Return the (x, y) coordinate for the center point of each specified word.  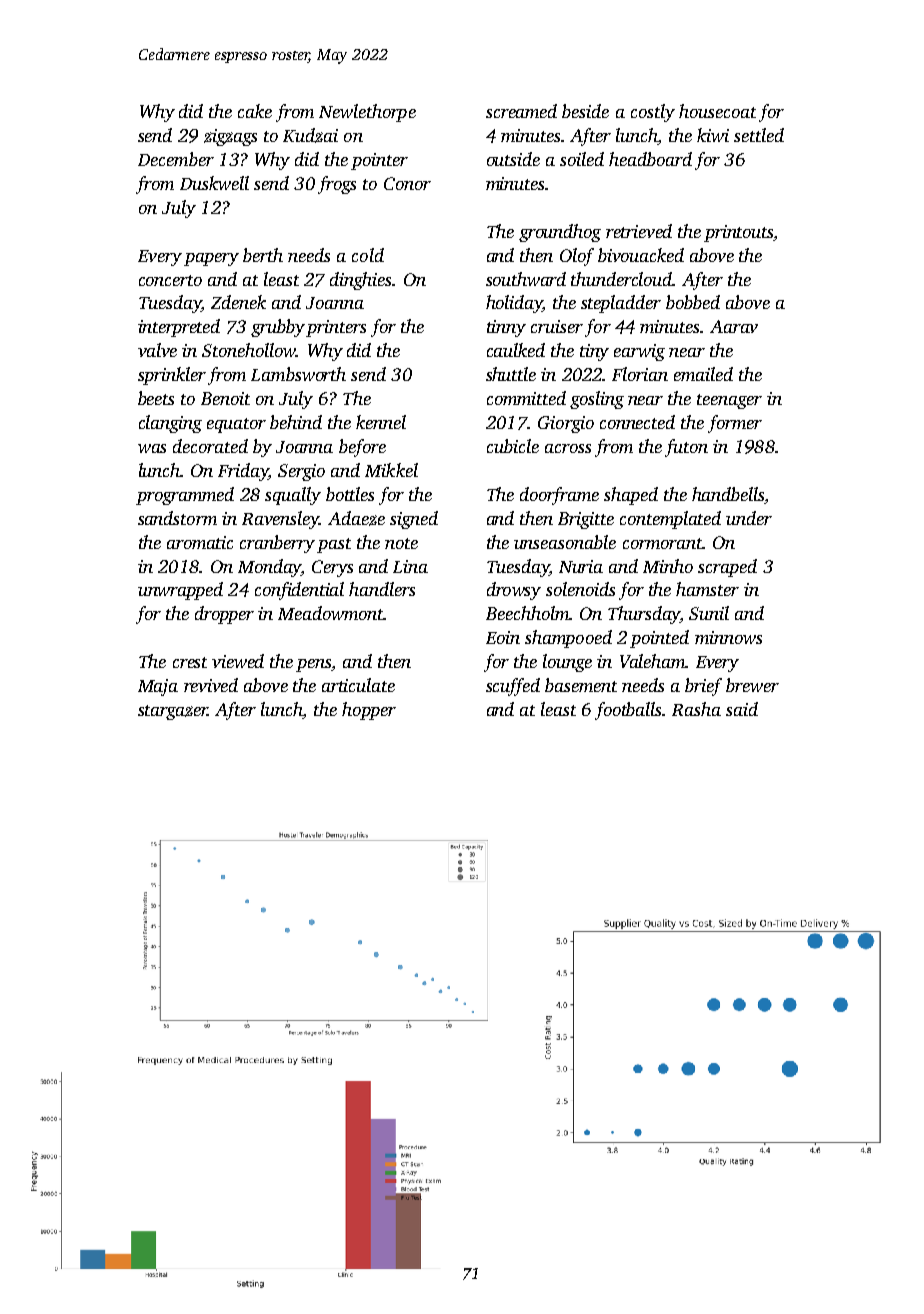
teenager (729, 401)
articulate (358, 685)
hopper (369, 711)
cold (368, 255)
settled (759, 135)
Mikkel (391, 470)
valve (157, 350)
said (742, 709)
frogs (337, 185)
